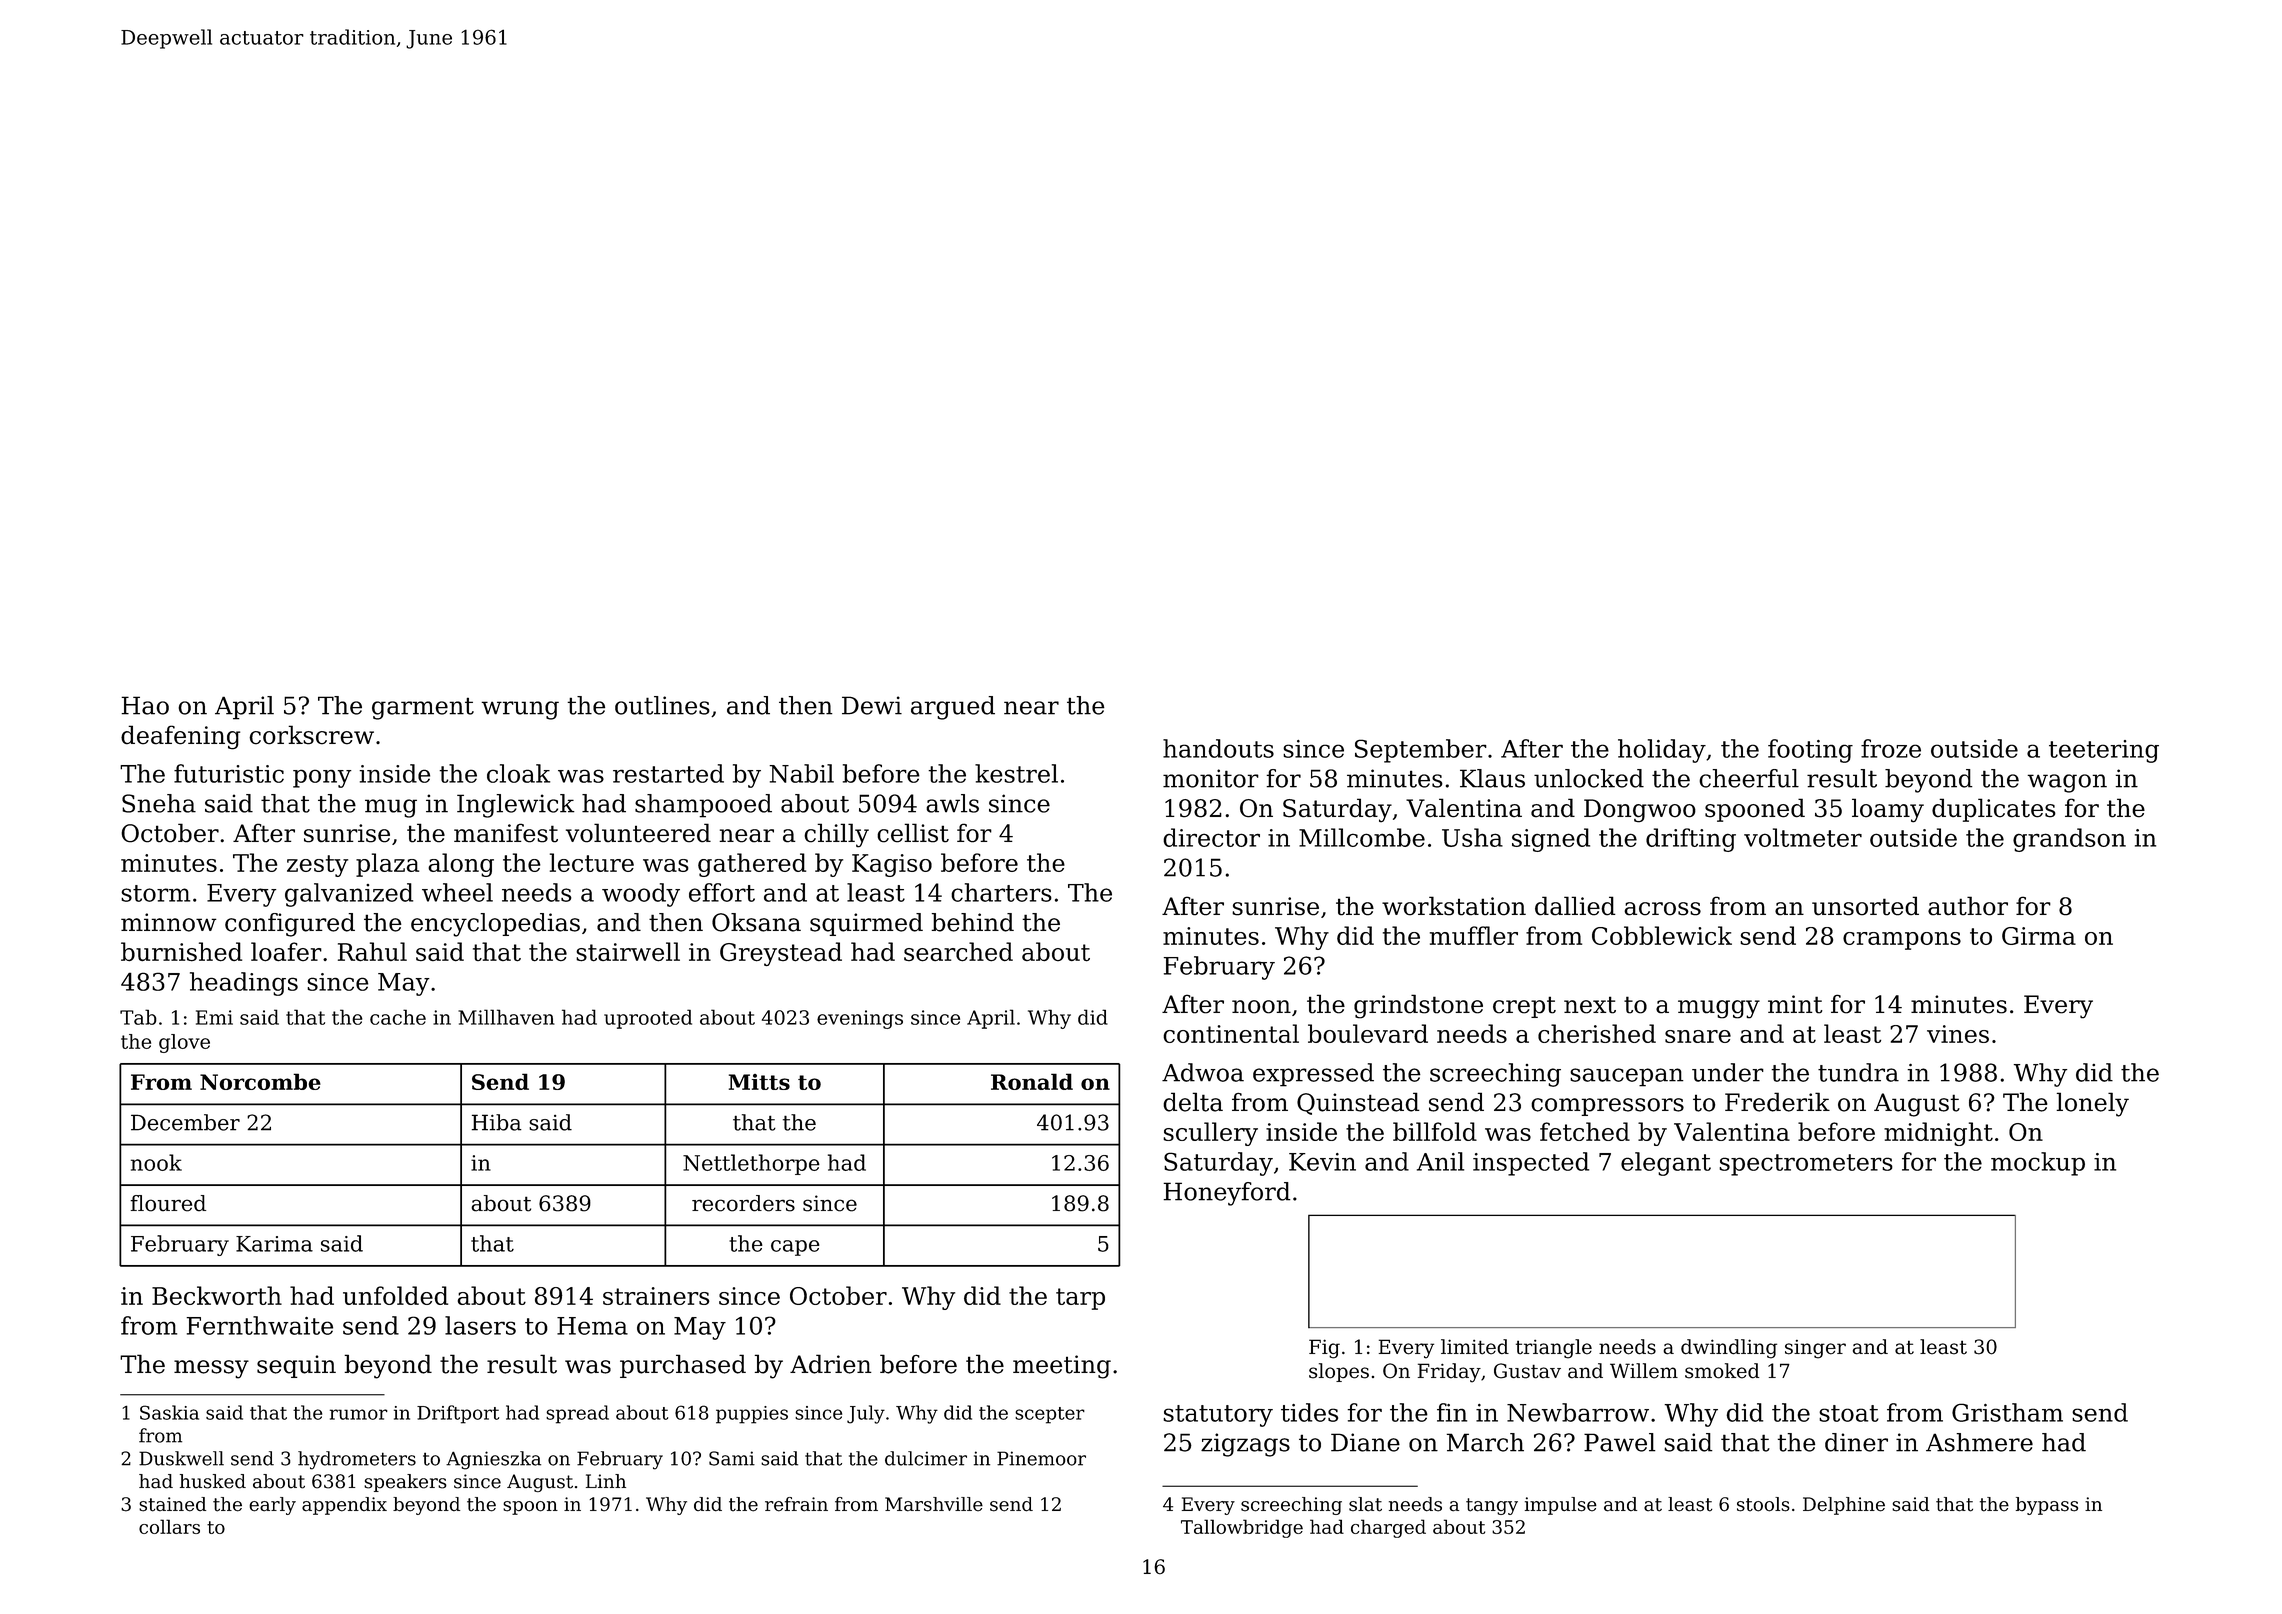 The width and height of the image is (2282, 1614). What do you see at coordinates (1849, 1413) in the image?
I see `stoat` at bounding box center [1849, 1413].
